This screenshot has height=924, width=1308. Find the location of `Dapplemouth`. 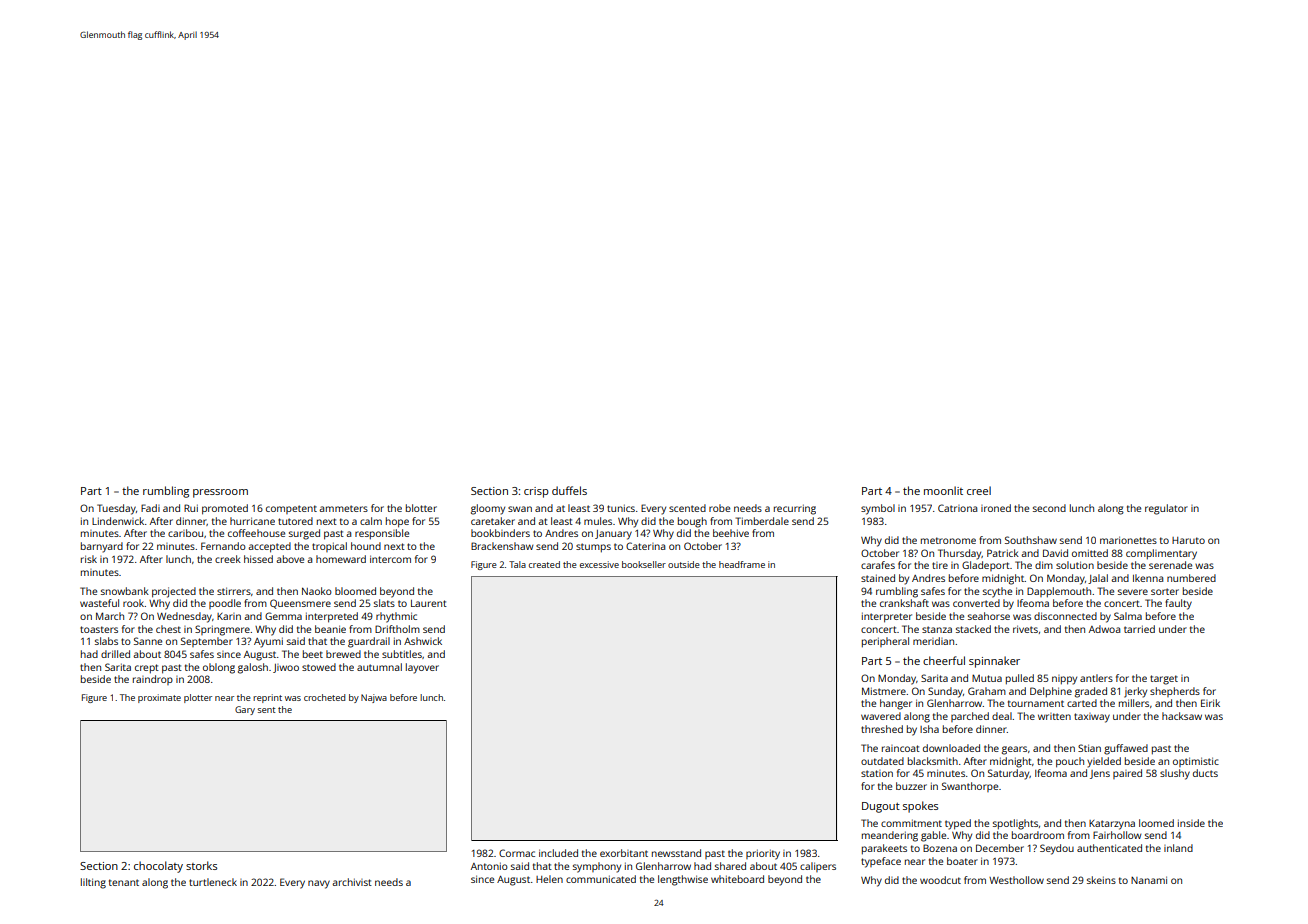

Dapplemouth is located at coordinates (1059, 592).
